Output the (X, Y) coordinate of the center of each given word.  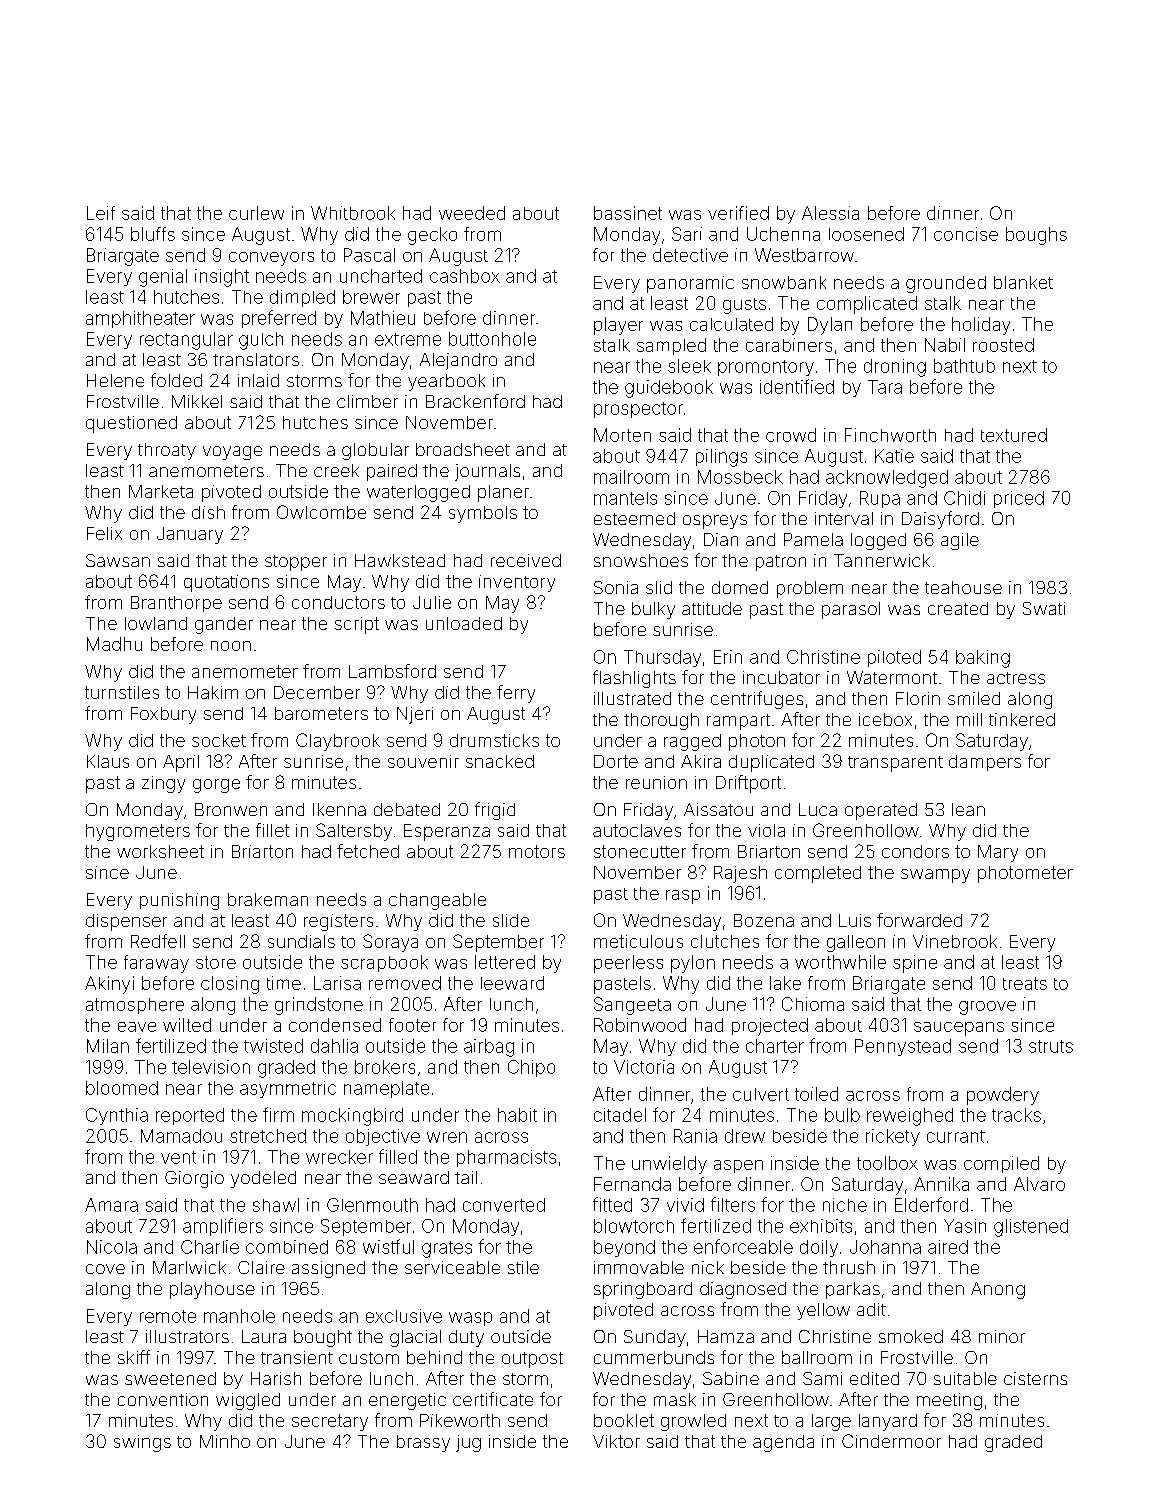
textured (1014, 435)
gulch (261, 341)
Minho (225, 1441)
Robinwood (640, 1025)
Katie (894, 456)
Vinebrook (955, 941)
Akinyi (109, 985)
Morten (622, 435)
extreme (408, 339)
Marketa (161, 491)
